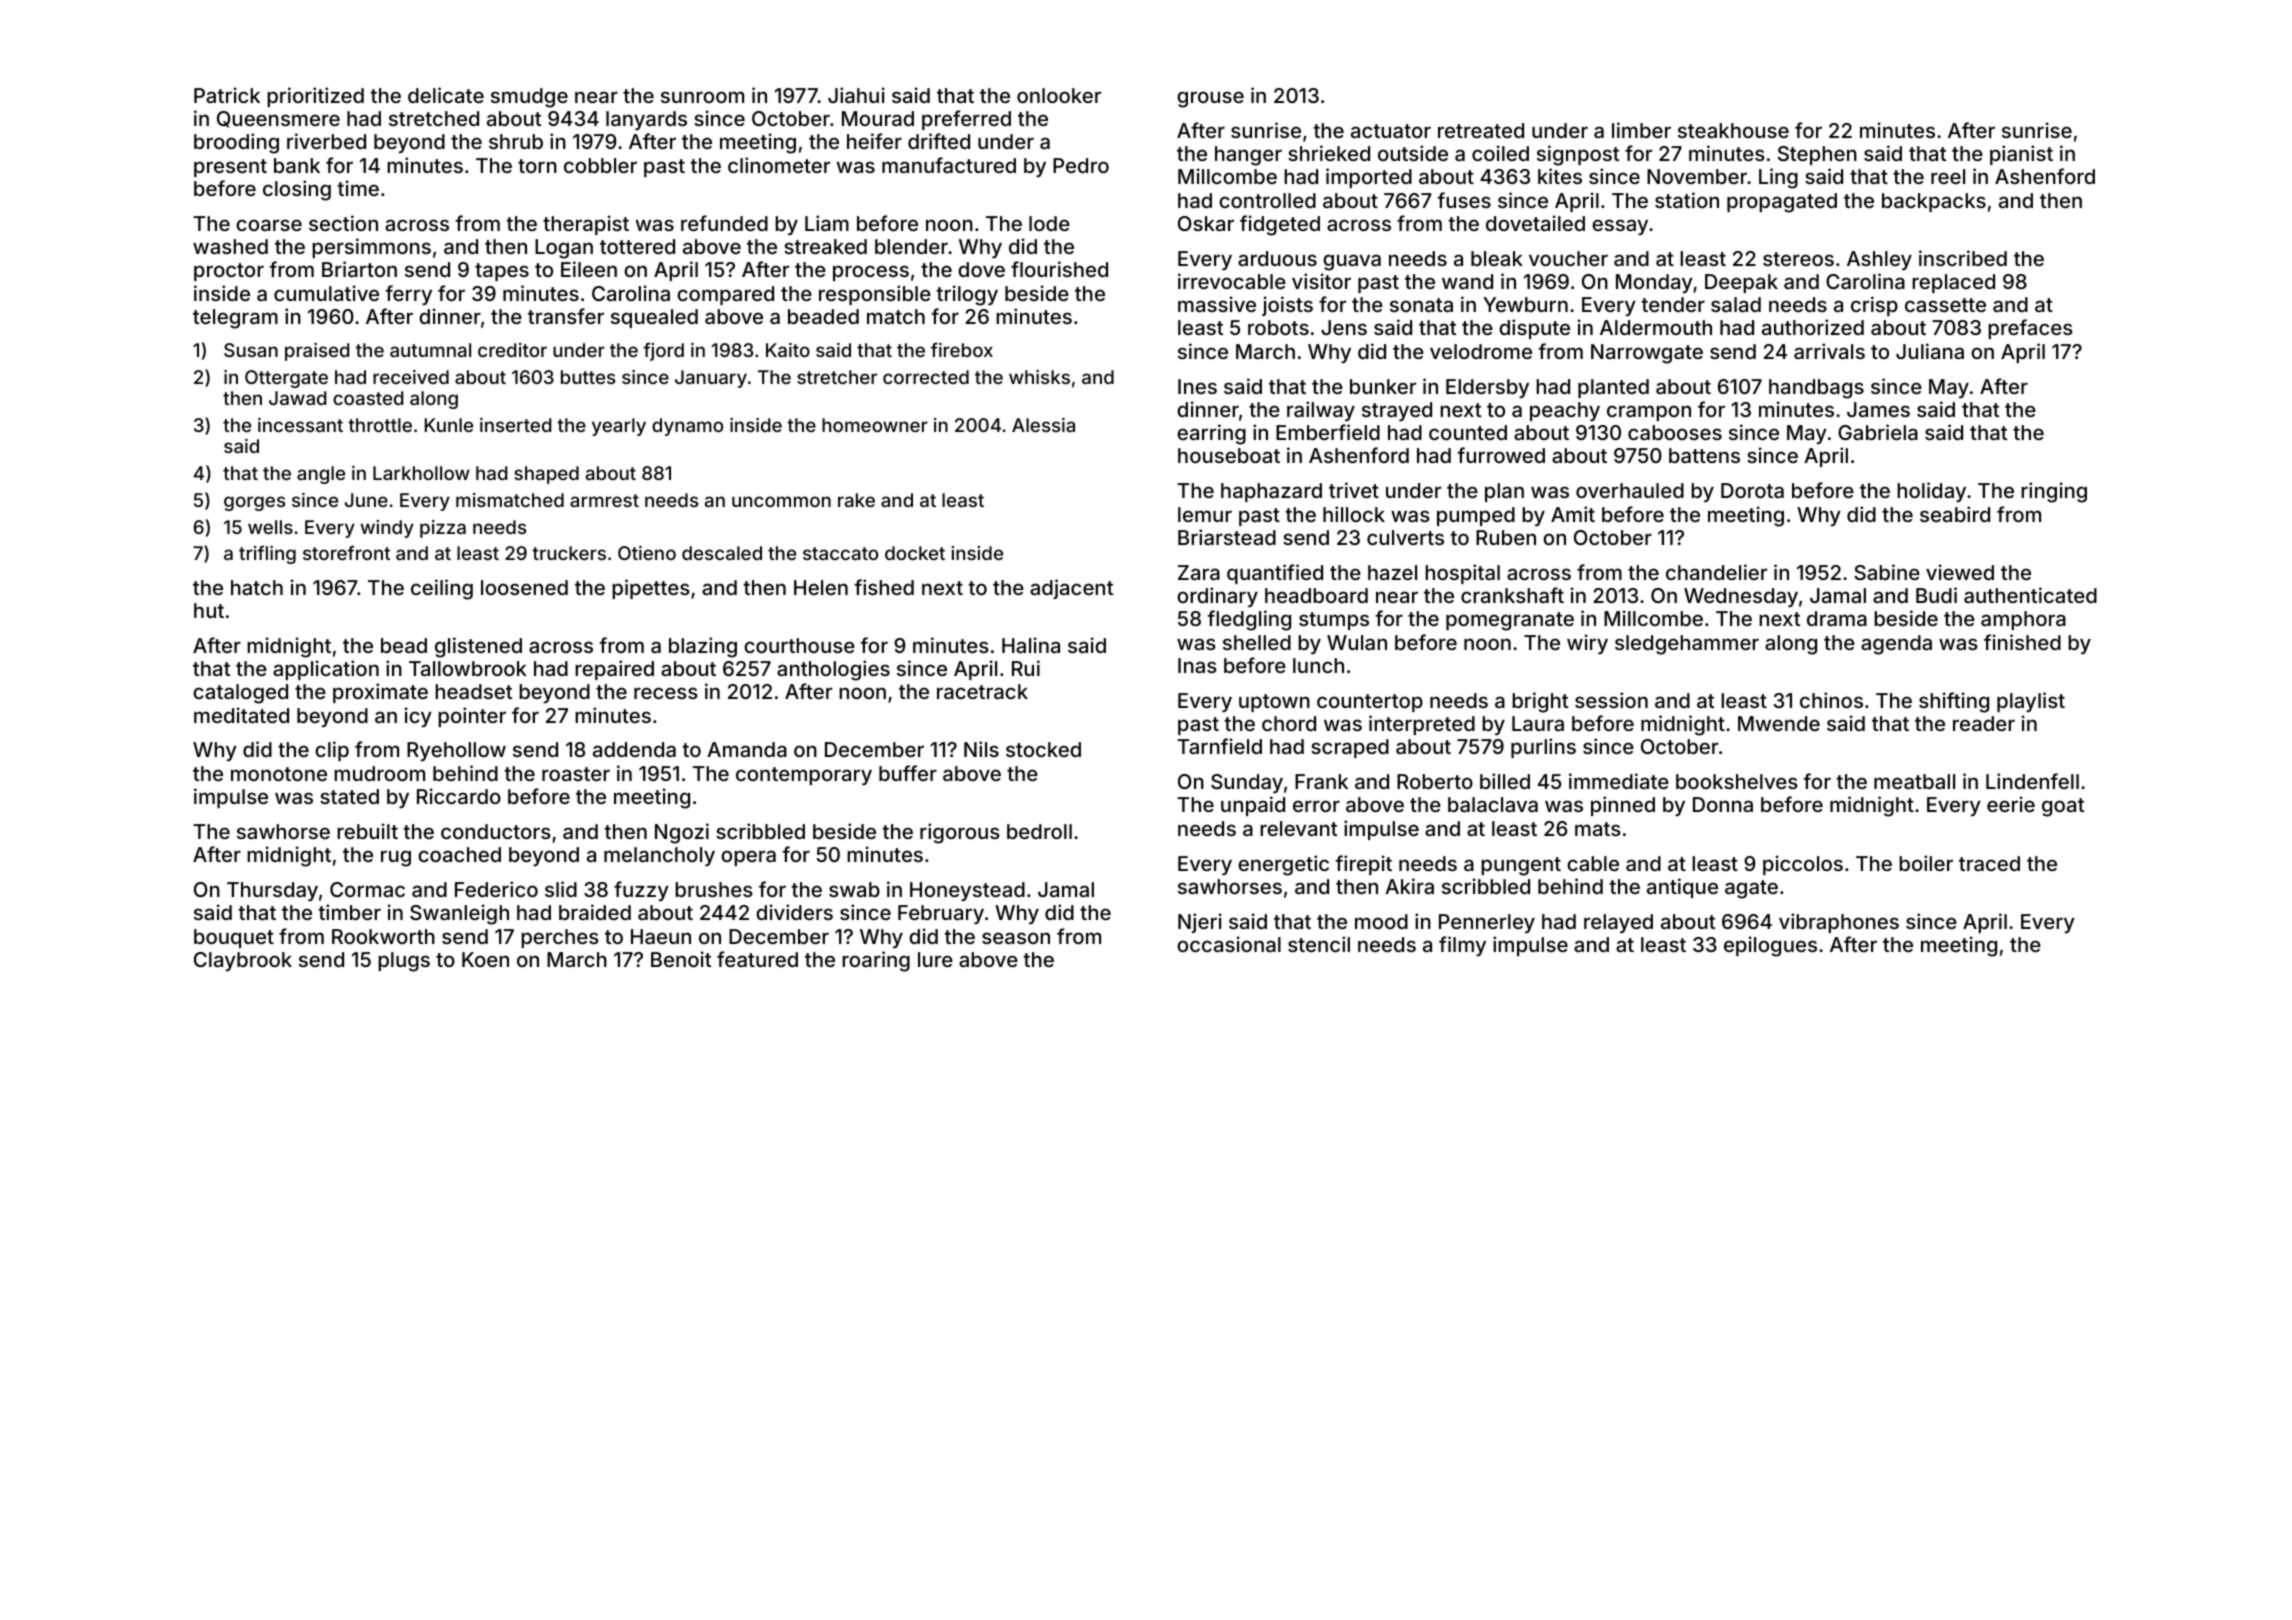 The height and width of the screenshot is (1620, 2292). Describe the element at coordinates (840, 553) in the screenshot. I see `staccato` at that location.
